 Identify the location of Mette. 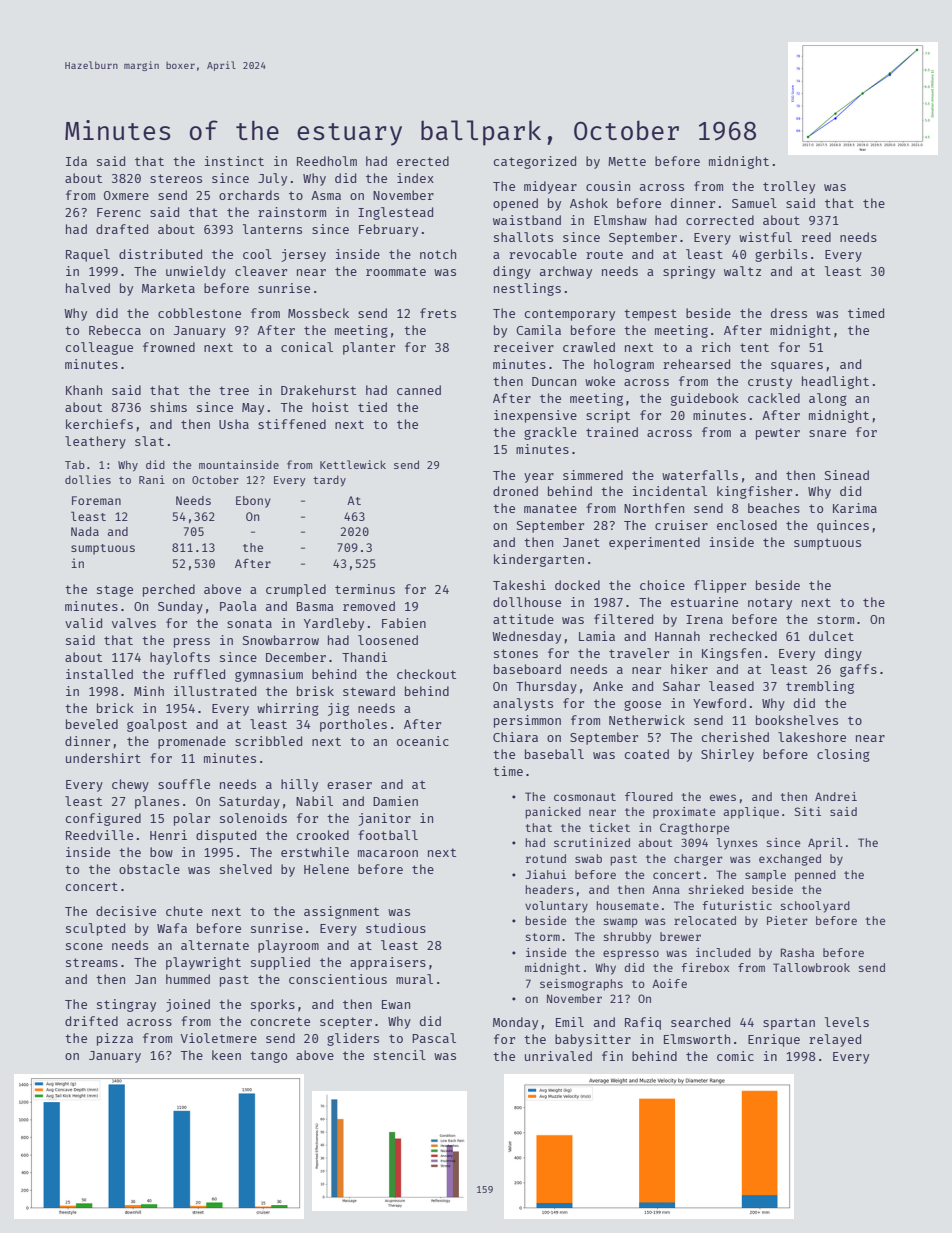
(627, 161).
